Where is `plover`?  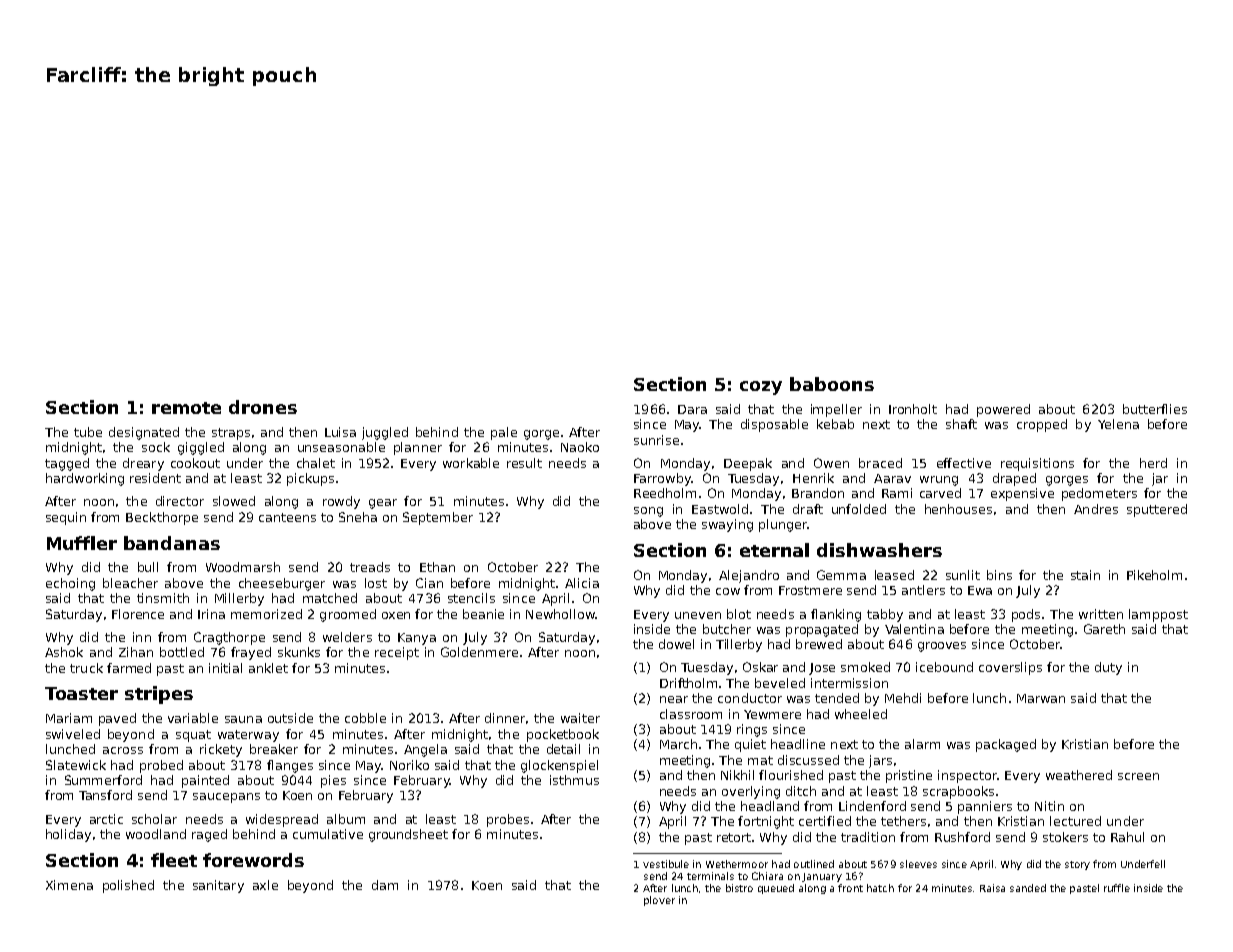
plover is located at coordinates (659, 901).
